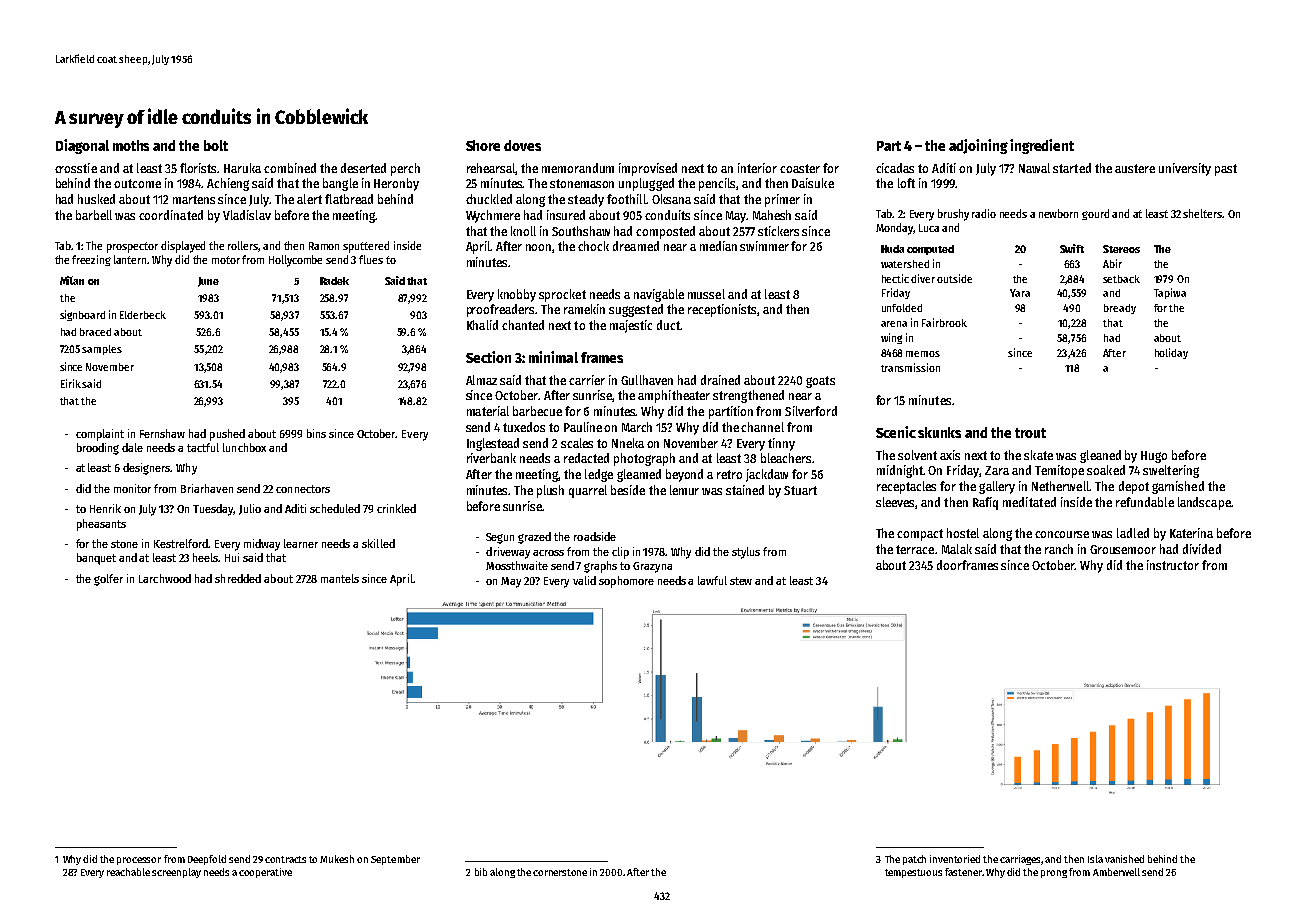 Image resolution: width=1308 pixels, height=924 pixels. What do you see at coordinates (1170, 293) in the page?
I see `Tapiwa` at bounding box center [1170, 293].
